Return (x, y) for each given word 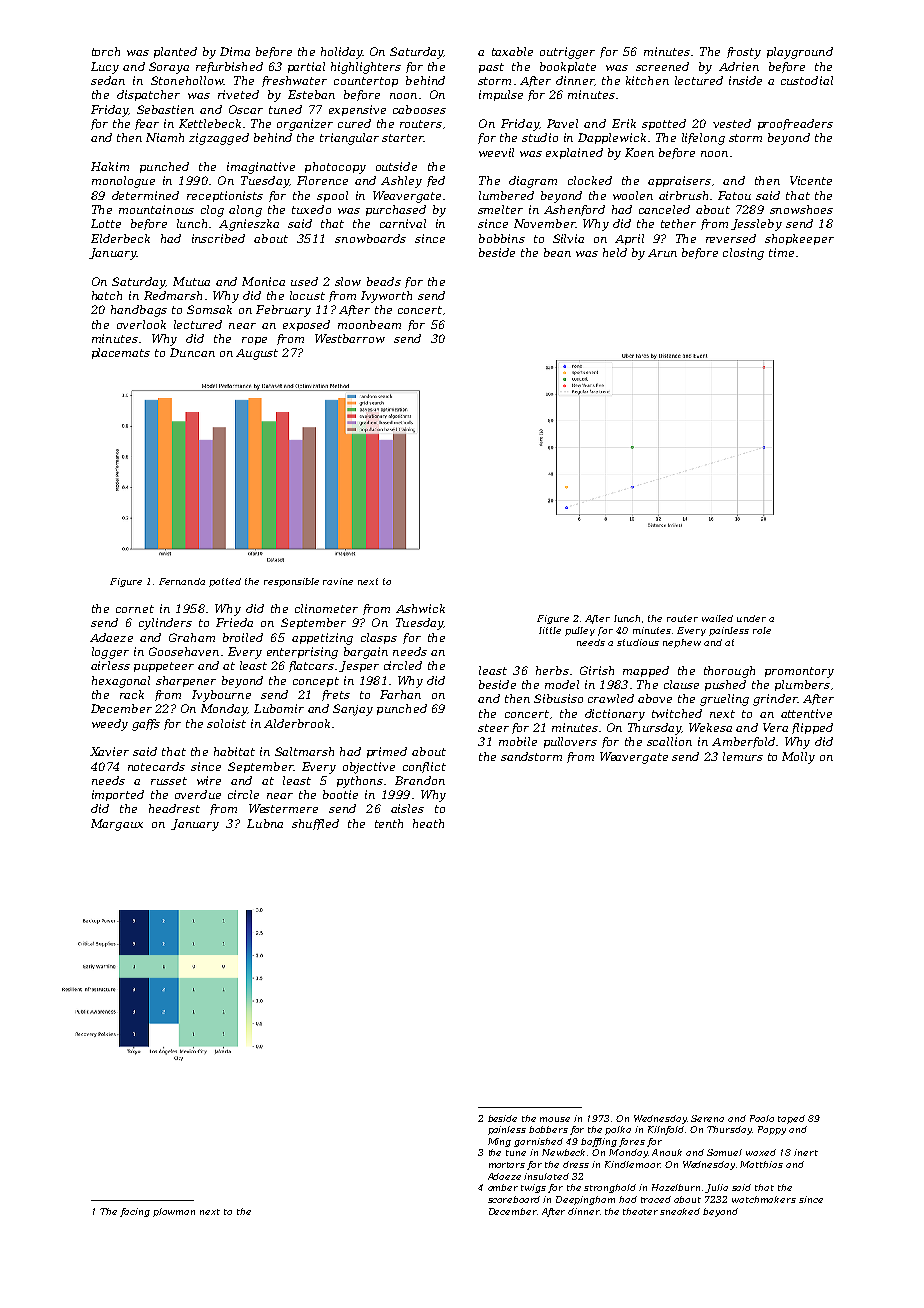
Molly (798, 758)
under (751, 618)
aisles (407, 808)
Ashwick (420, 608)
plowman (174, 1212)
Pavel (562, 123)
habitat (234, 751)
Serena (707, 1118)
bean (557, 252)
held (615, 252)
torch (106, 51)
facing (135, 1212)
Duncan (192, 352)
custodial (807, 80)
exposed (306, 325)
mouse (555, 1119)
